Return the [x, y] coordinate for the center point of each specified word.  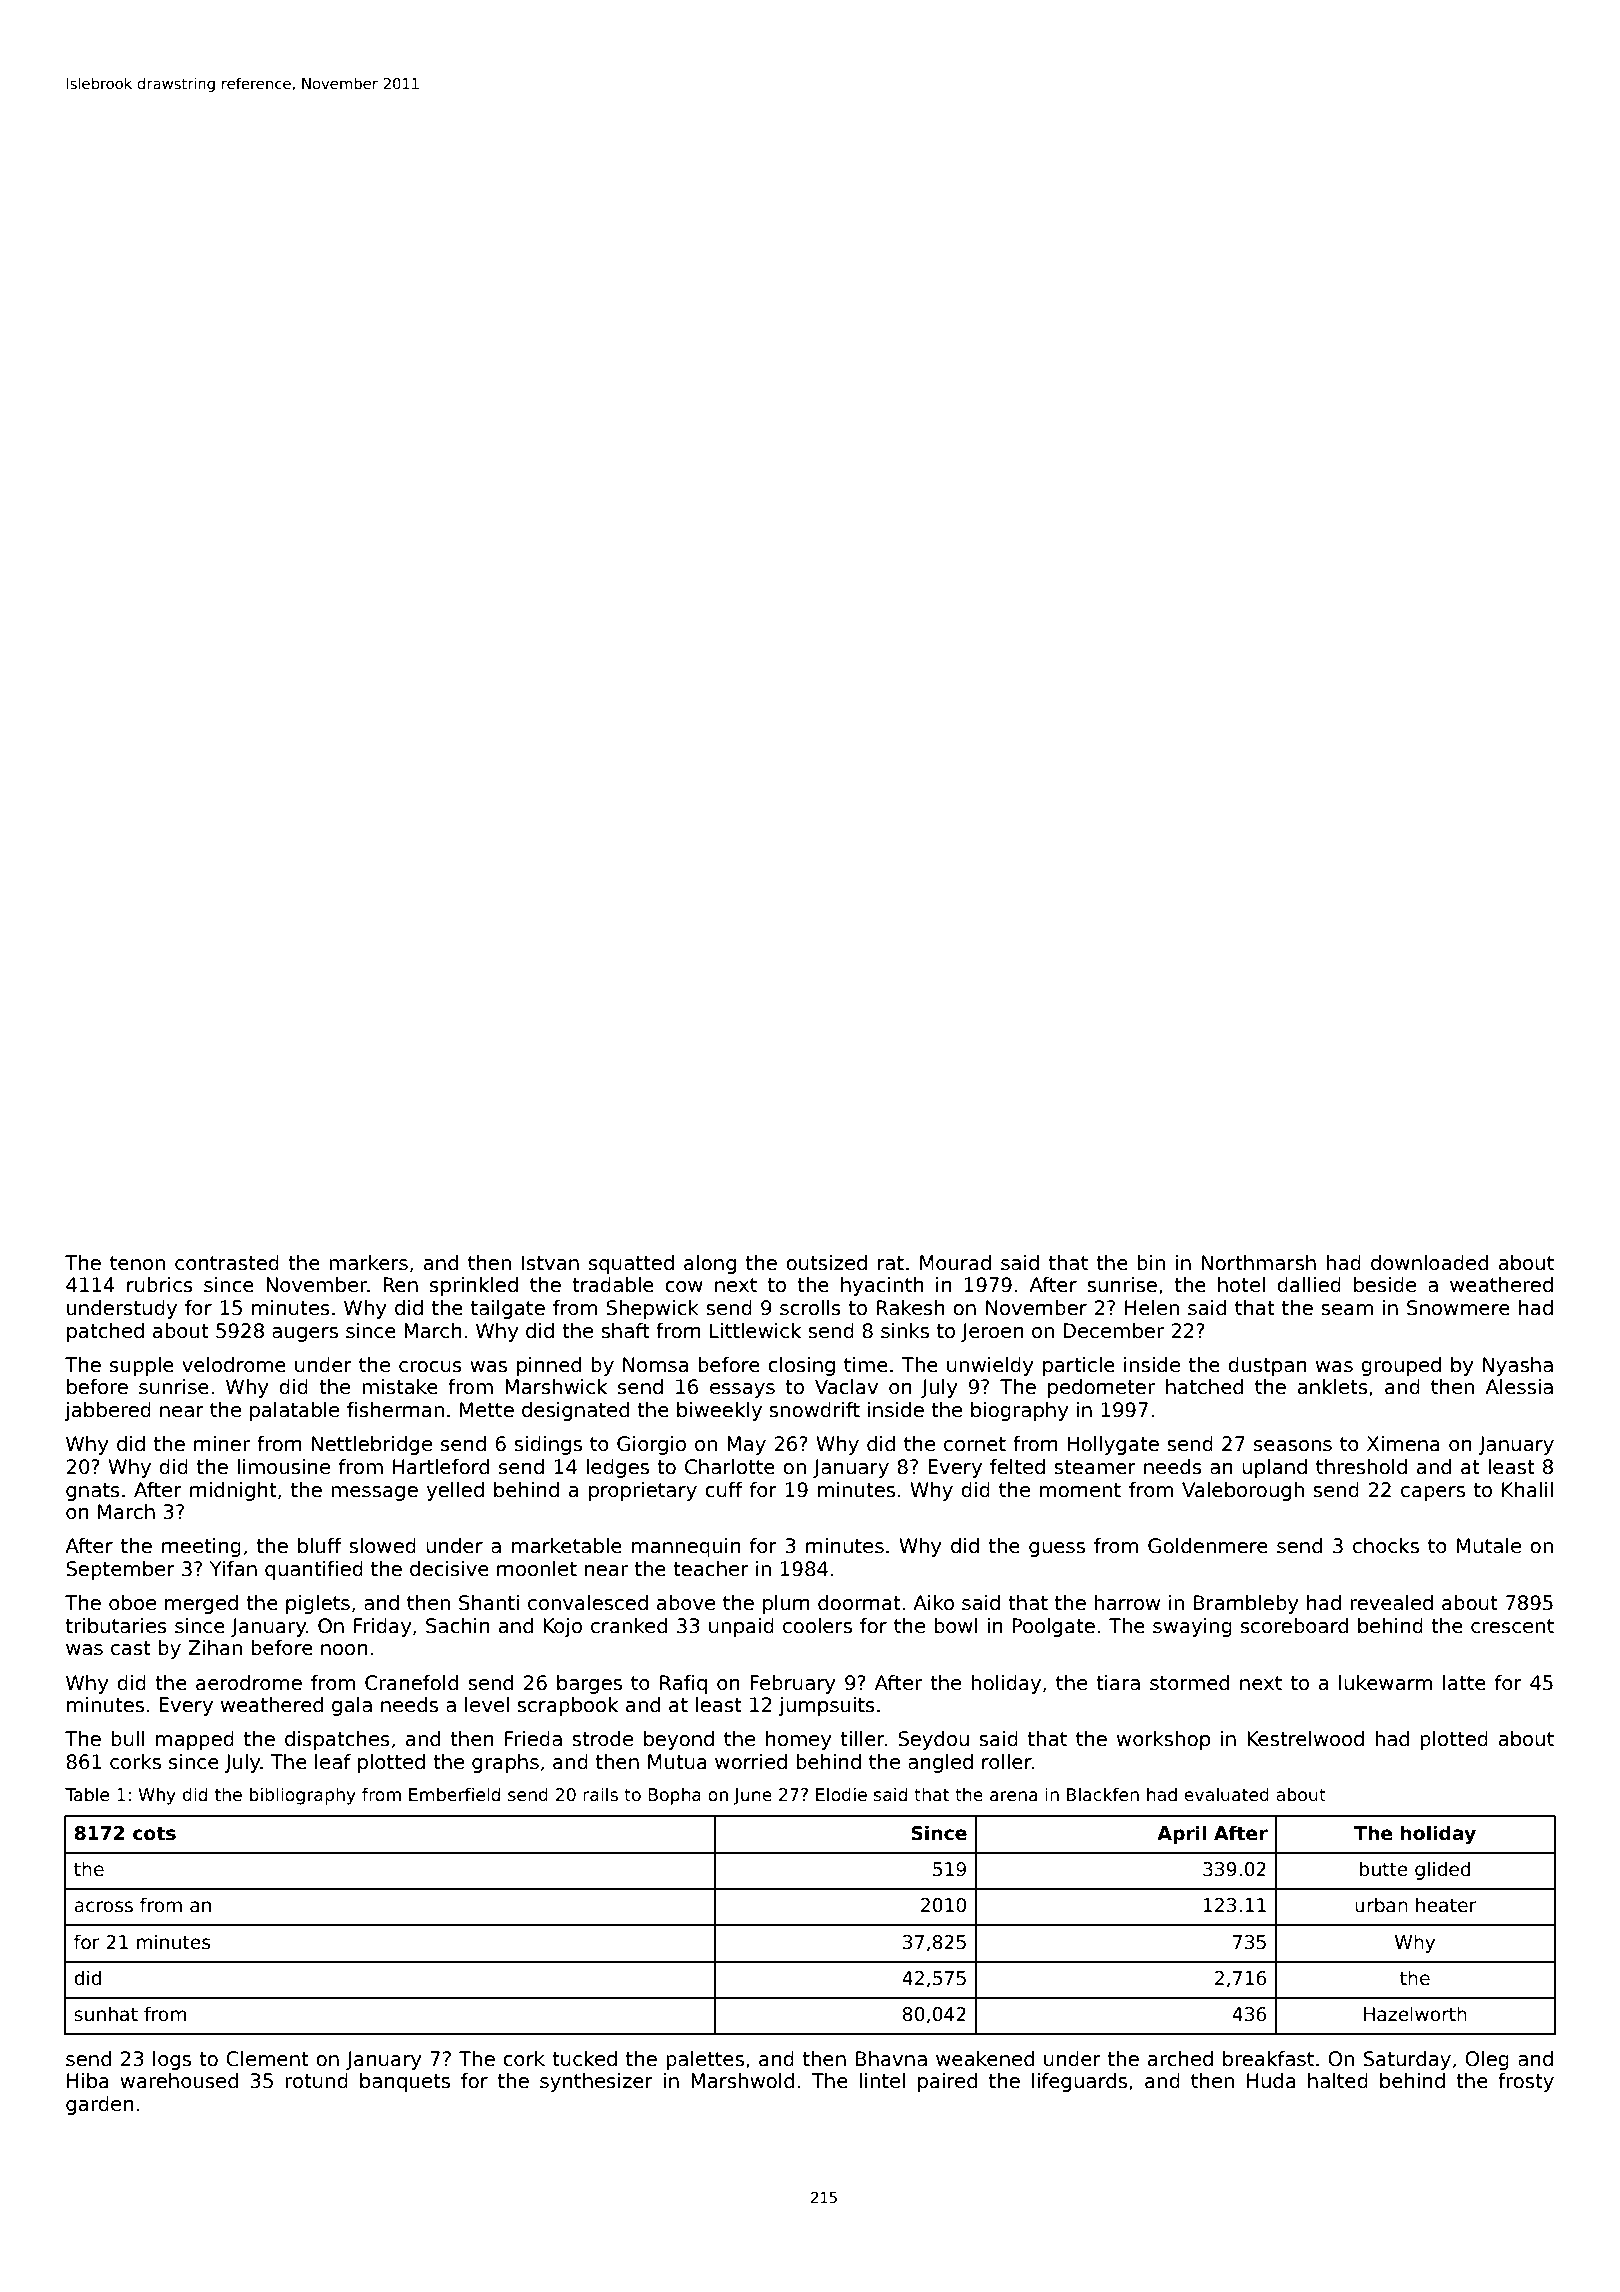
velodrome [234, 1365]
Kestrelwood [1305, 1739]
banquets [405, 2082]
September [120, 1570]
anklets [1333, 1387]
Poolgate [1053, 1627]
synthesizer [596, 2082]
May [746, 1445]
